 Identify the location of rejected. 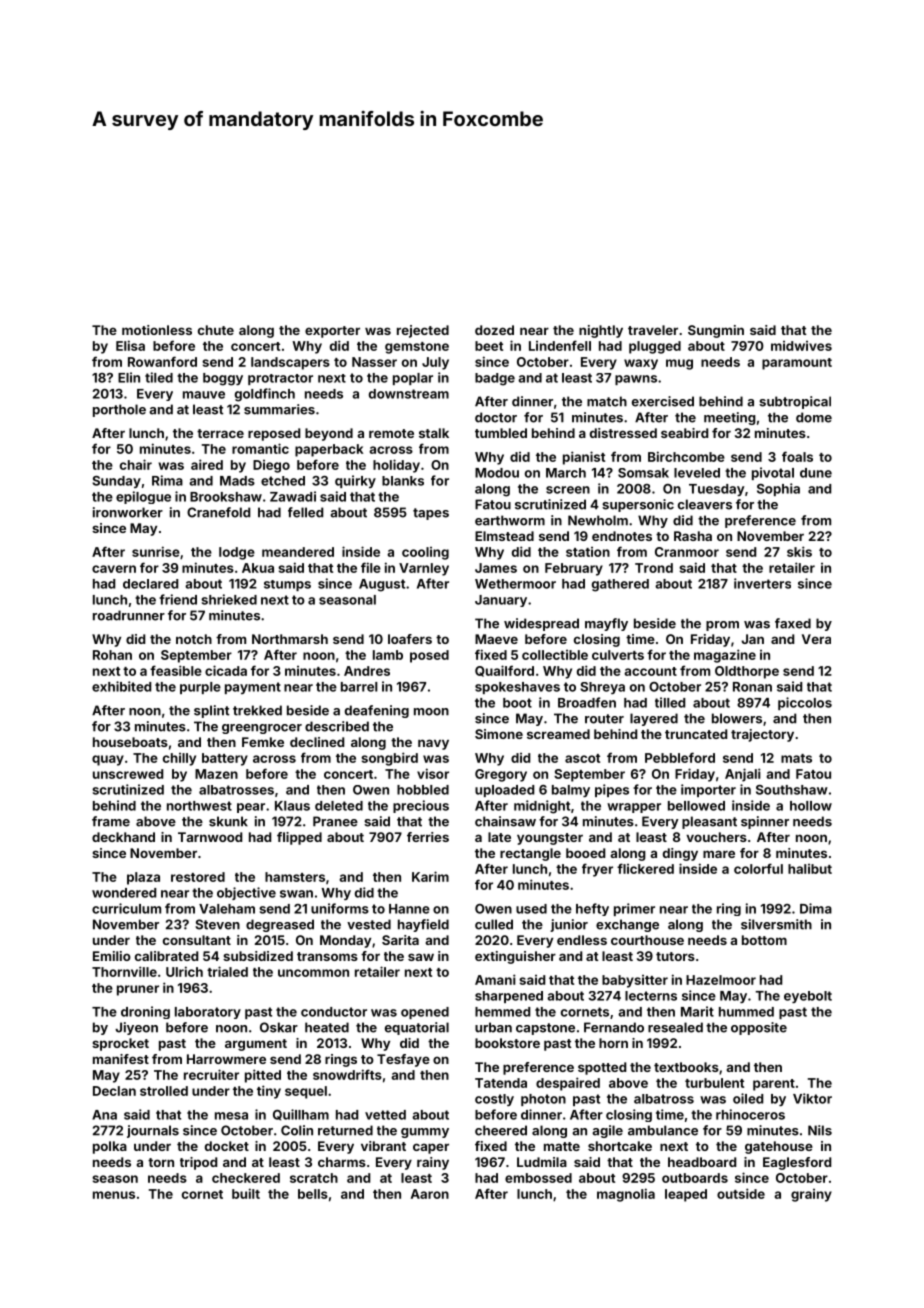
(423, 331).
